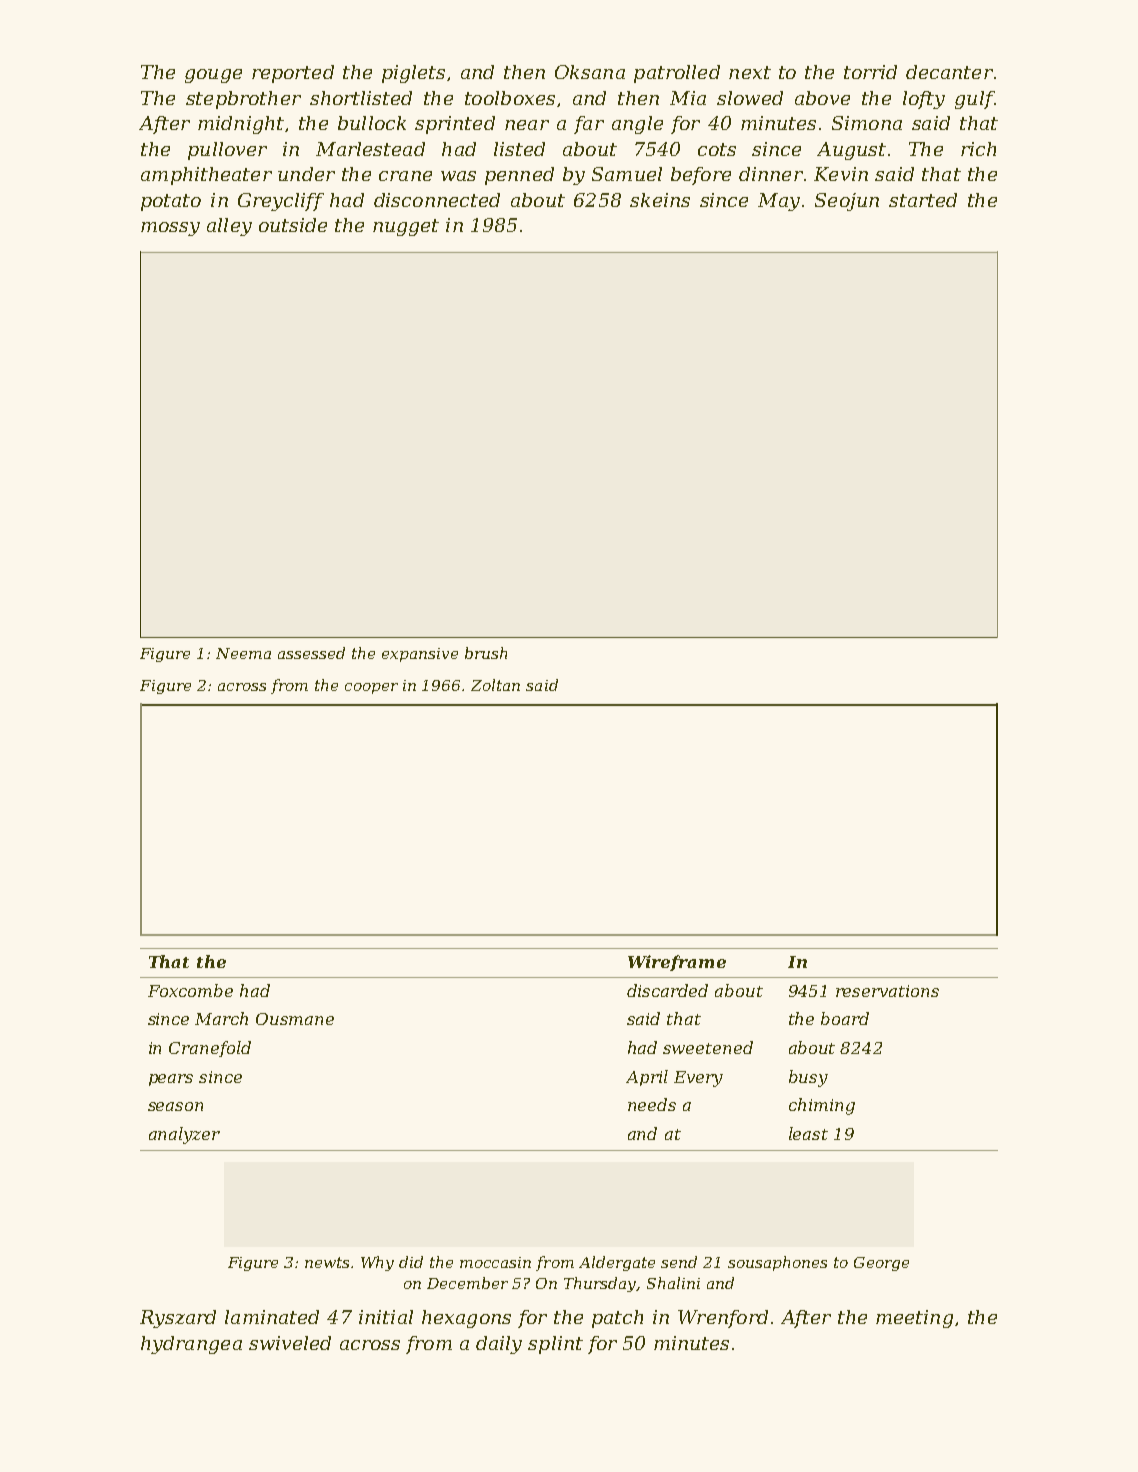 The image size is (1138, 1472). What do you see at coordinates (779, 202) in the screenshot?
I see `May` at bounding box center [779, 202].
